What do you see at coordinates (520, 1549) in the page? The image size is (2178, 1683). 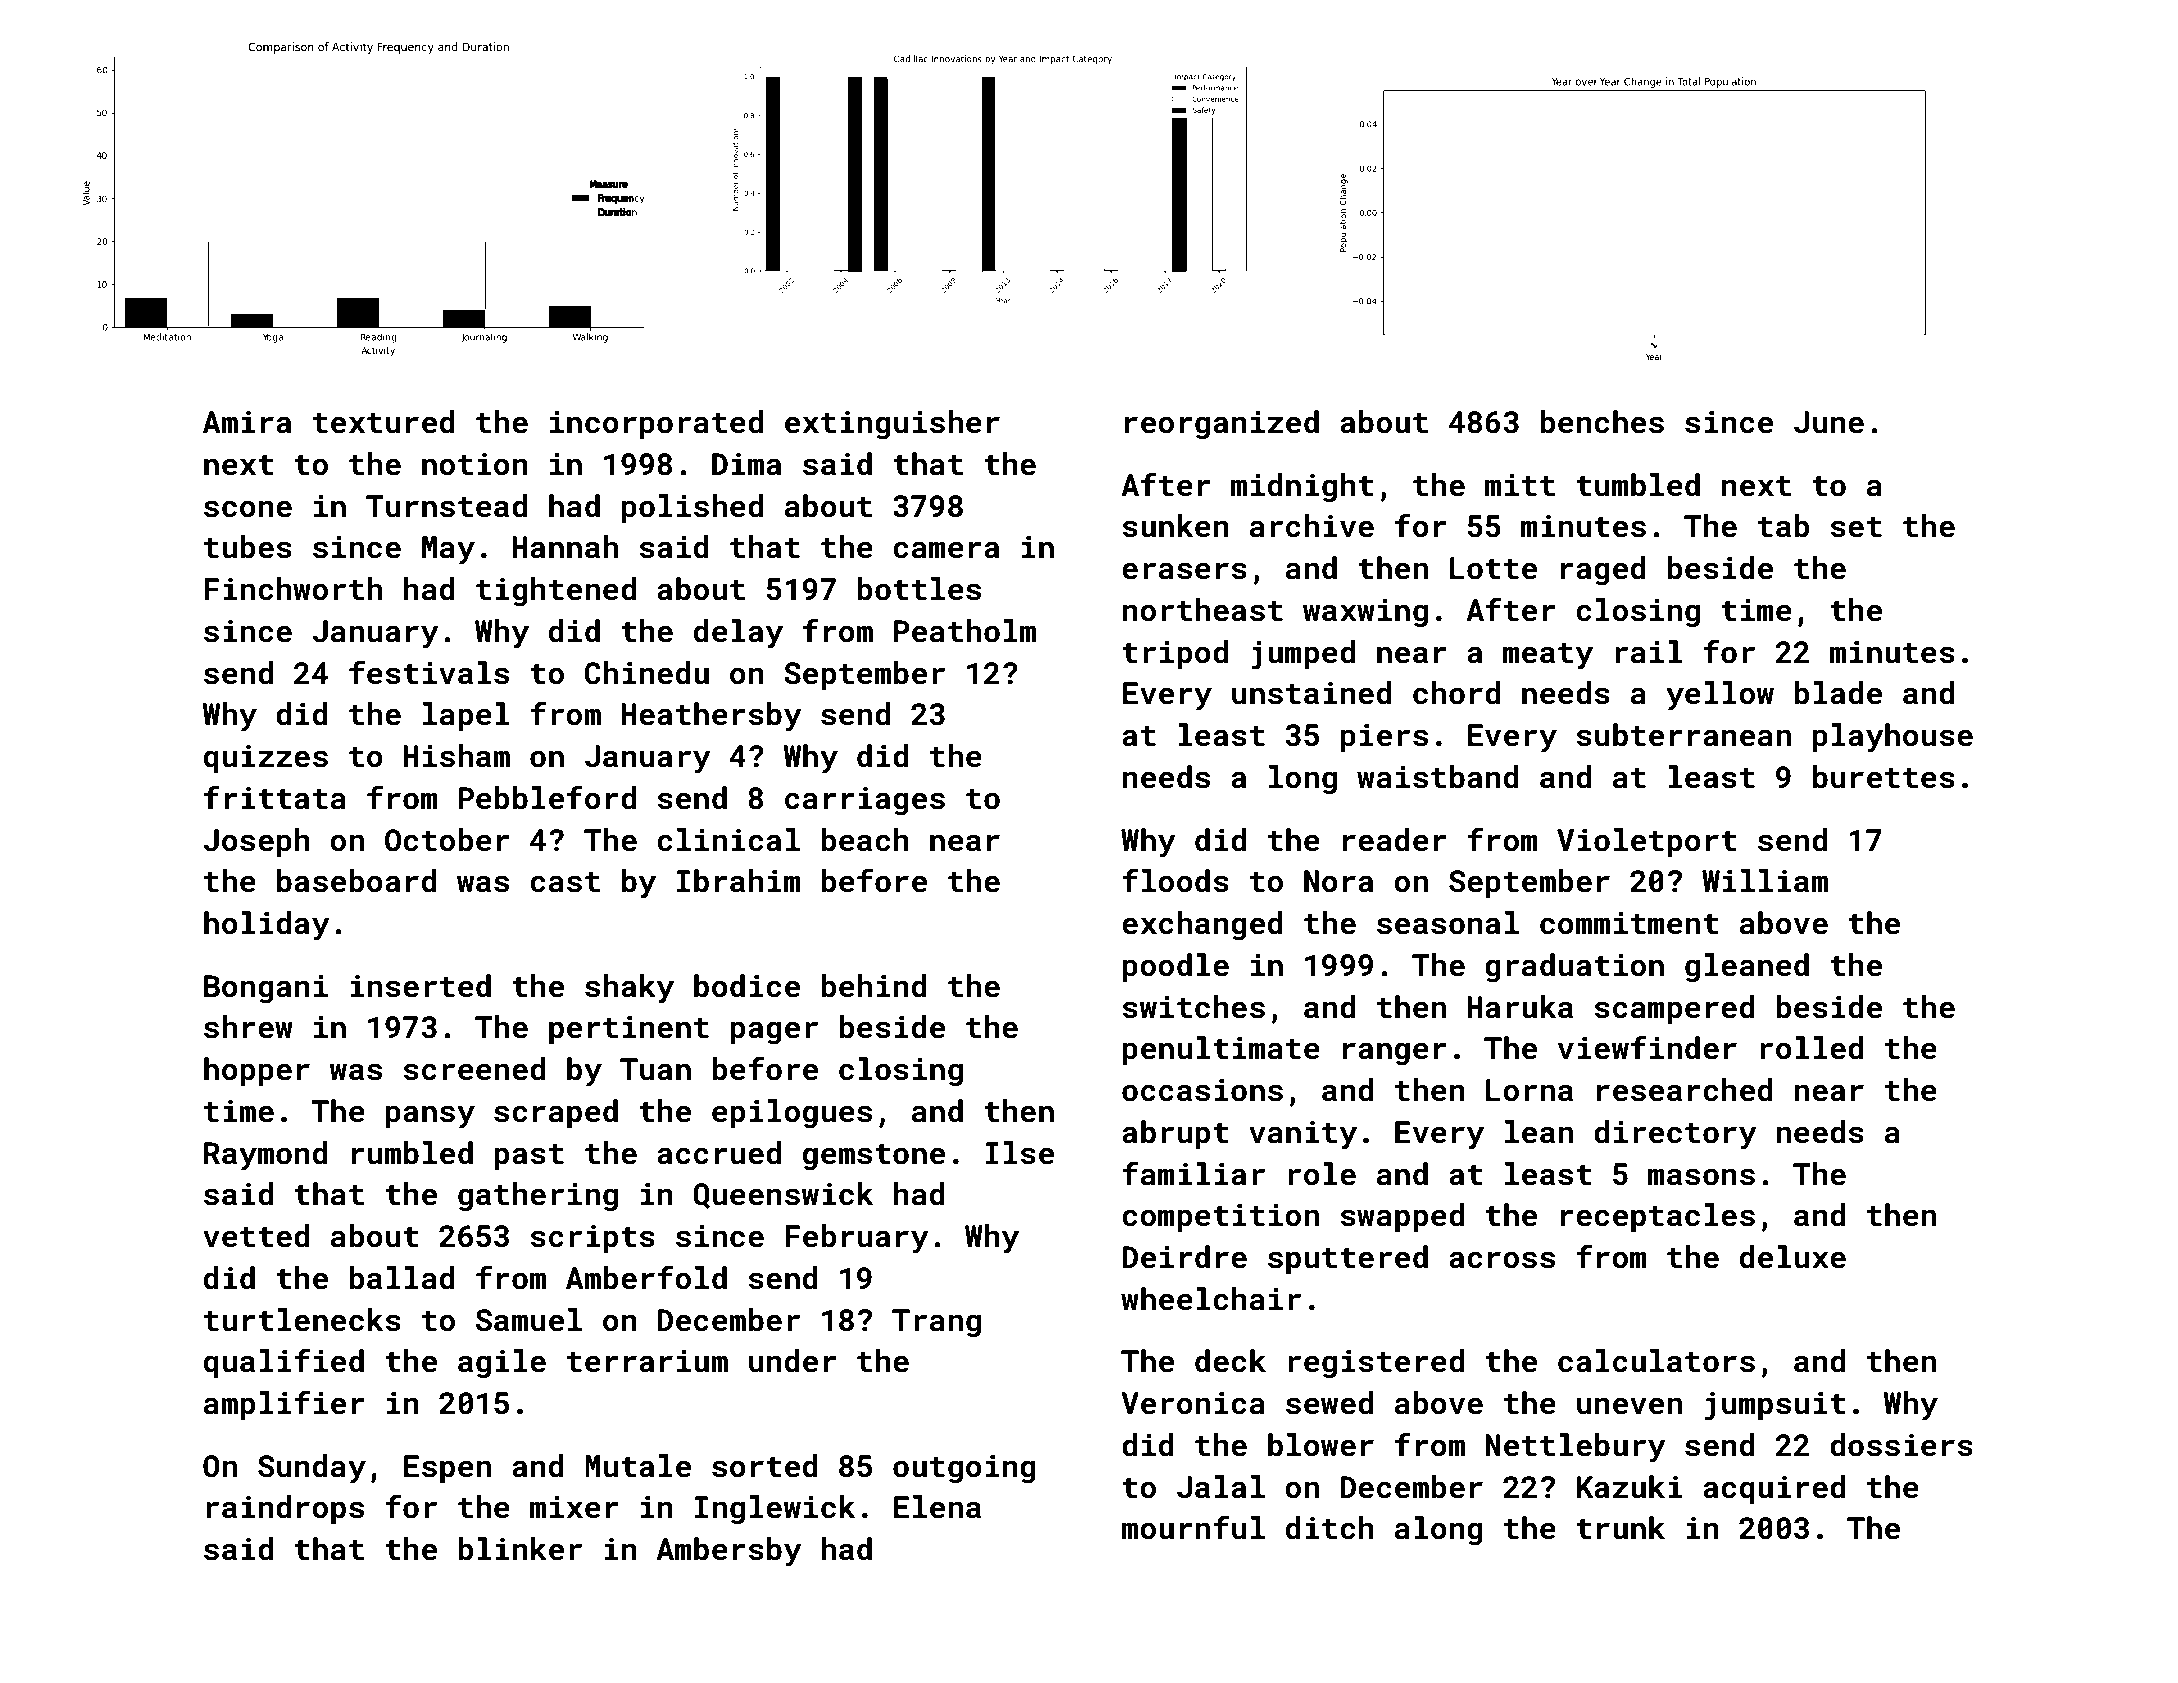 I see `blinker` at bounding box center [520, 1549].
